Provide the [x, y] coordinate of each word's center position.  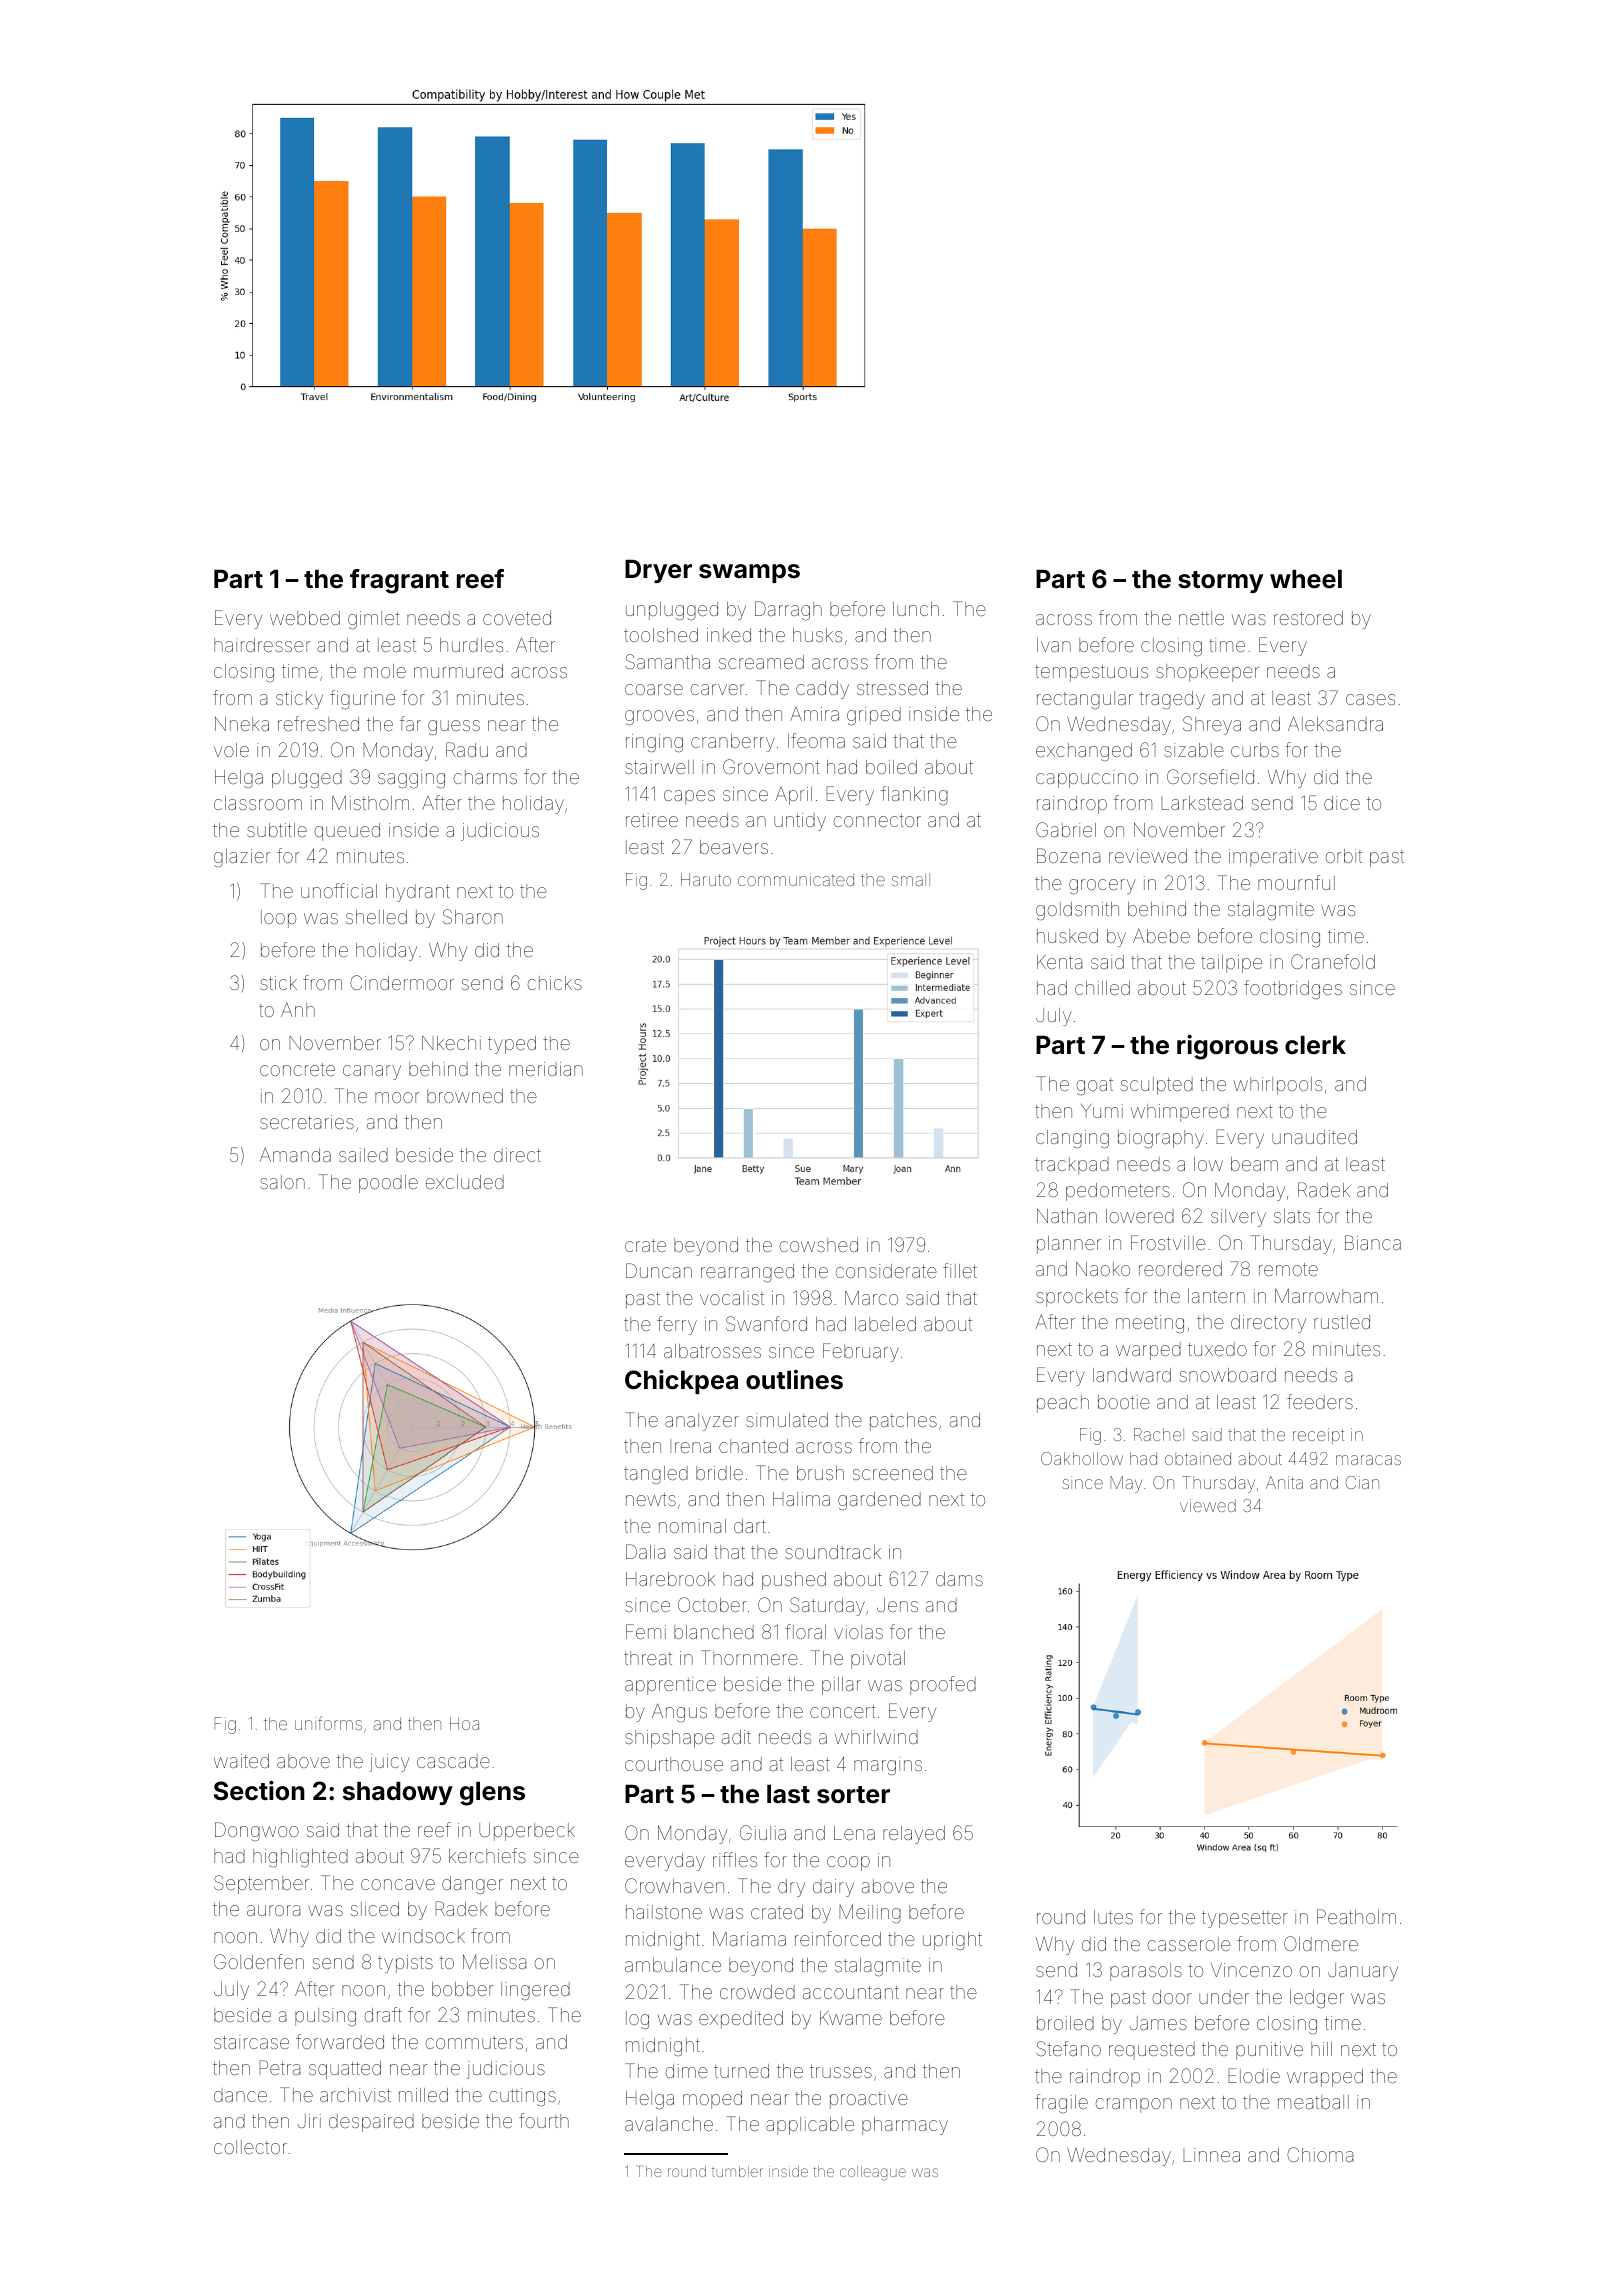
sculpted [1157, 1086]
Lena [854, 1833]
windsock [423, 1936]
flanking [914, 795]
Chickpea [681, 1382]
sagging [411, 779]
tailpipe [1231, 964]
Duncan [659, 1270]
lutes [1113, 1917]
